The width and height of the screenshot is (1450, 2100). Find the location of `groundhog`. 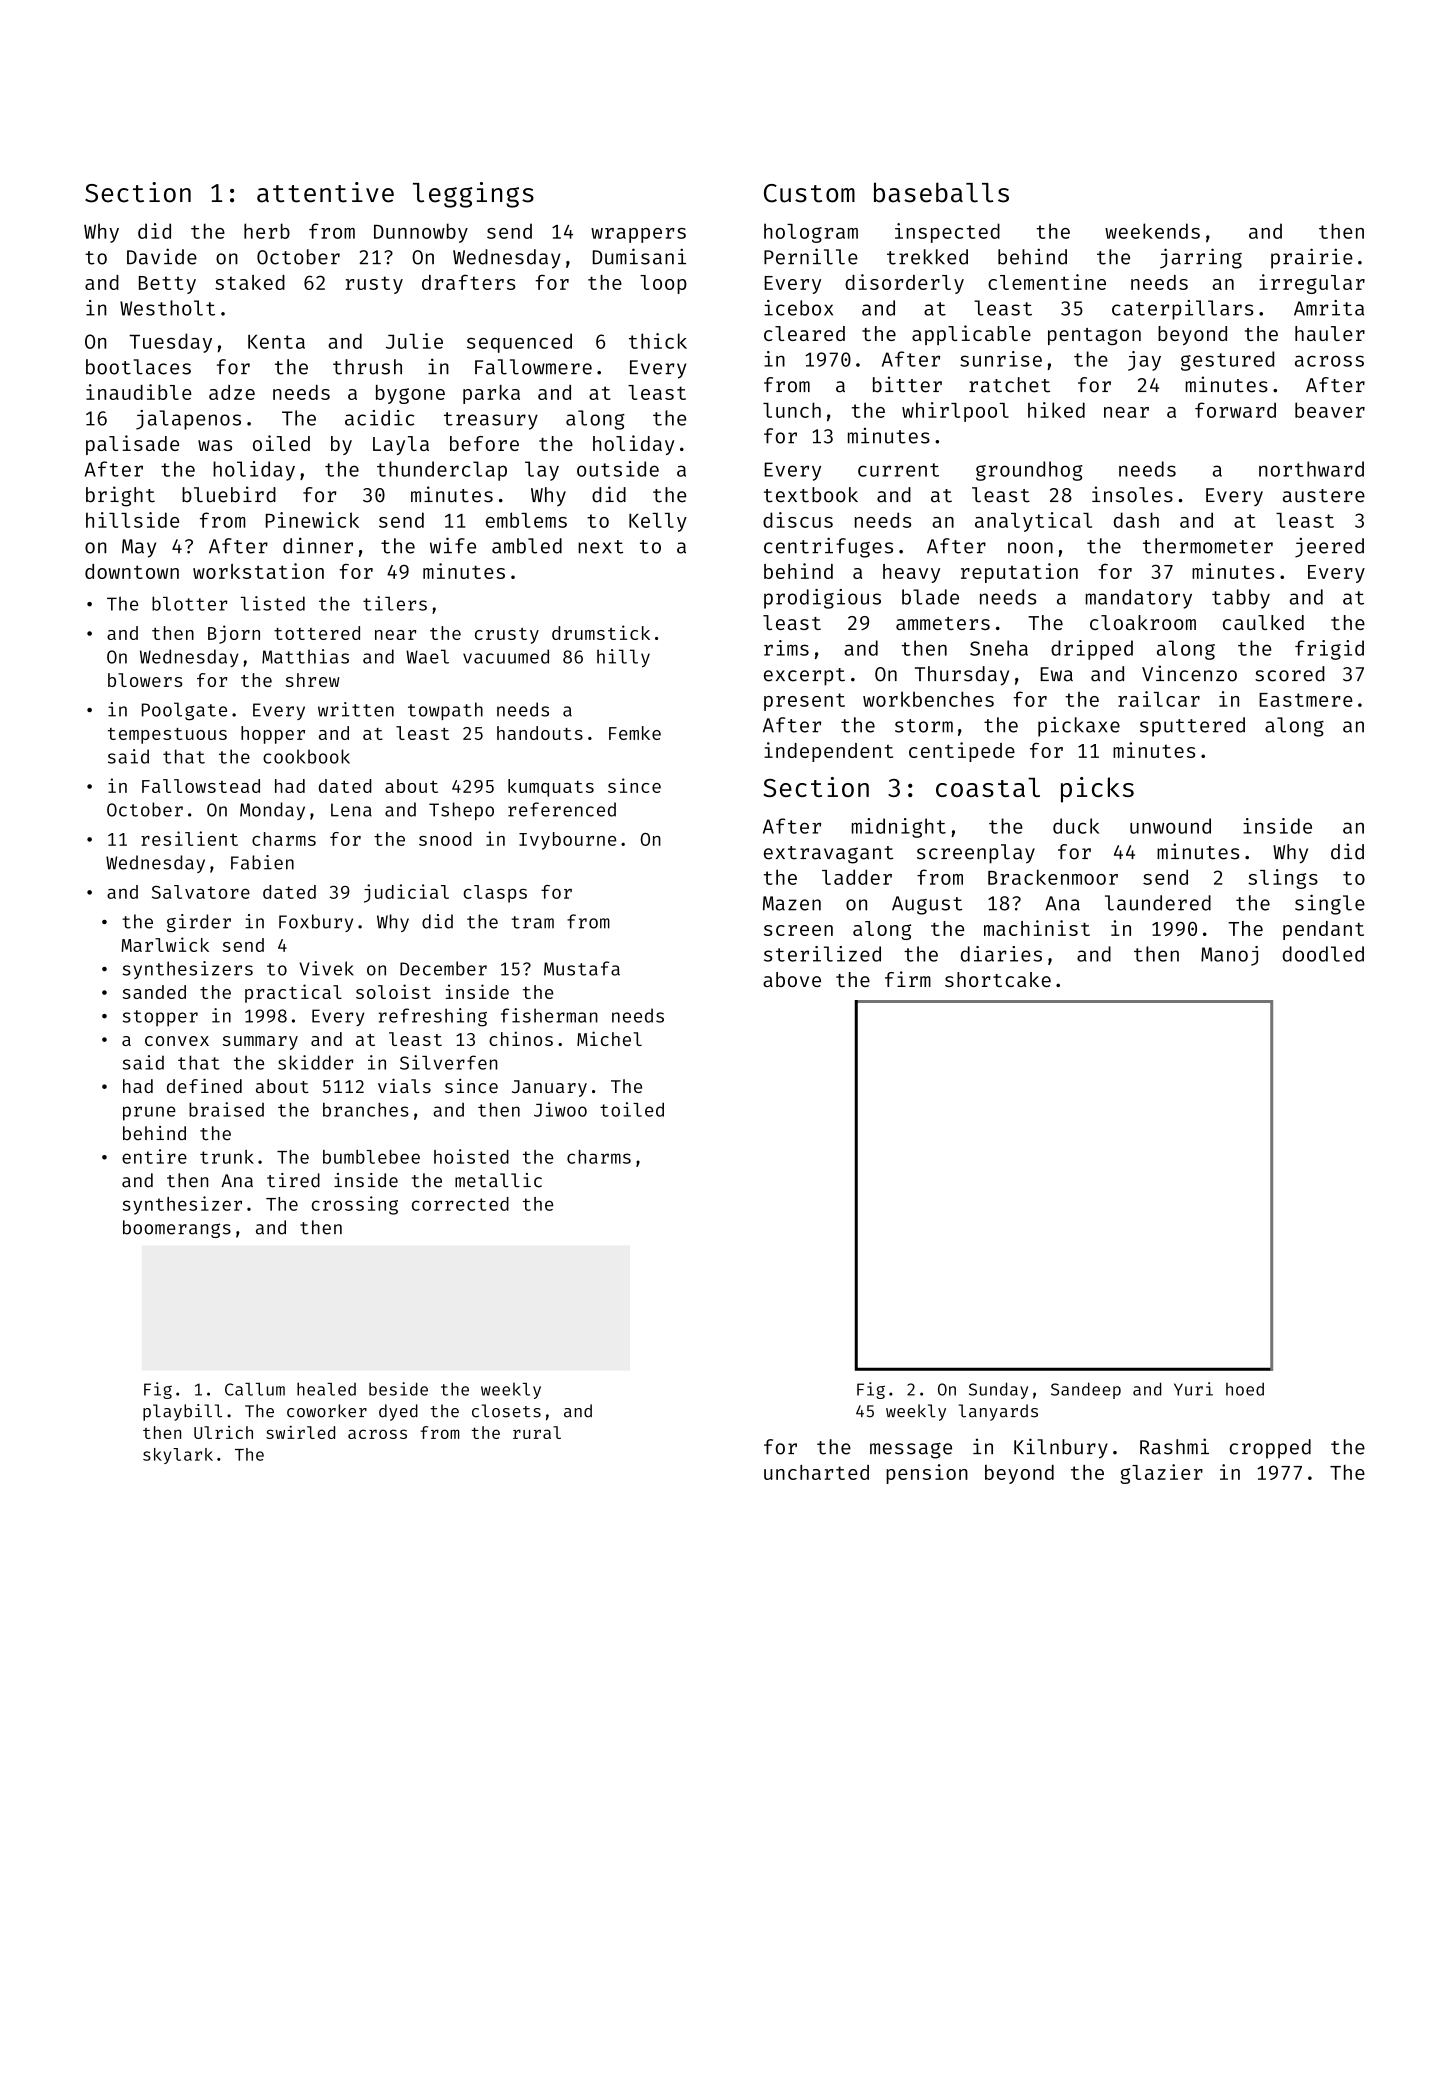

groundhog is located at coordinates (1029, 471).
